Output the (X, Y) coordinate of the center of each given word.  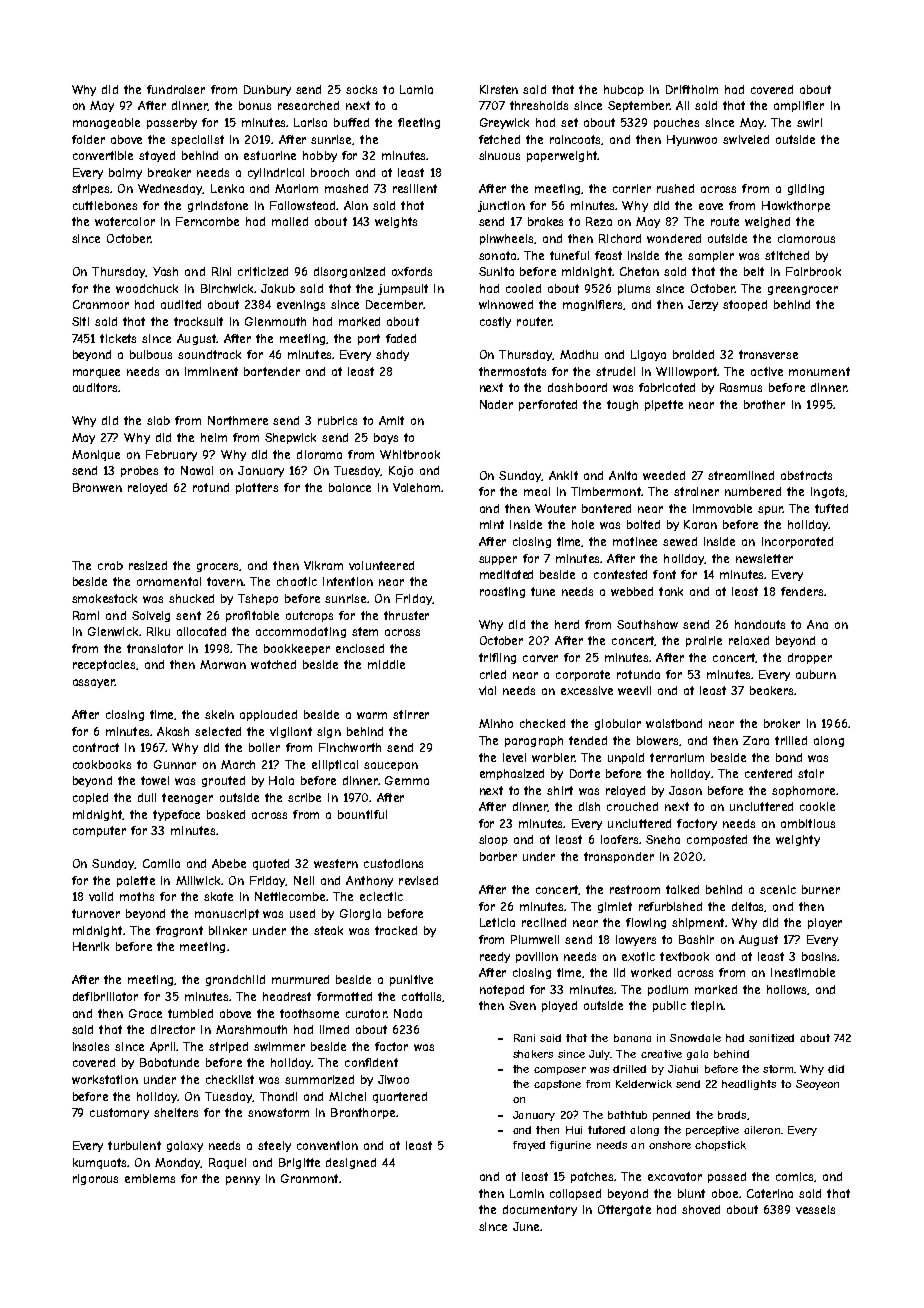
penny (243, 1180)
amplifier (799, 106)
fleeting (419, 123)
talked (682, 889)
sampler (711, 256)
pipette (664, 405)
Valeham (416, 487)
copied (90, 798)
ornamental (169, 581)
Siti (80, 321)
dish (589, 806)
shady (392, 355)
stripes (90, 189)
